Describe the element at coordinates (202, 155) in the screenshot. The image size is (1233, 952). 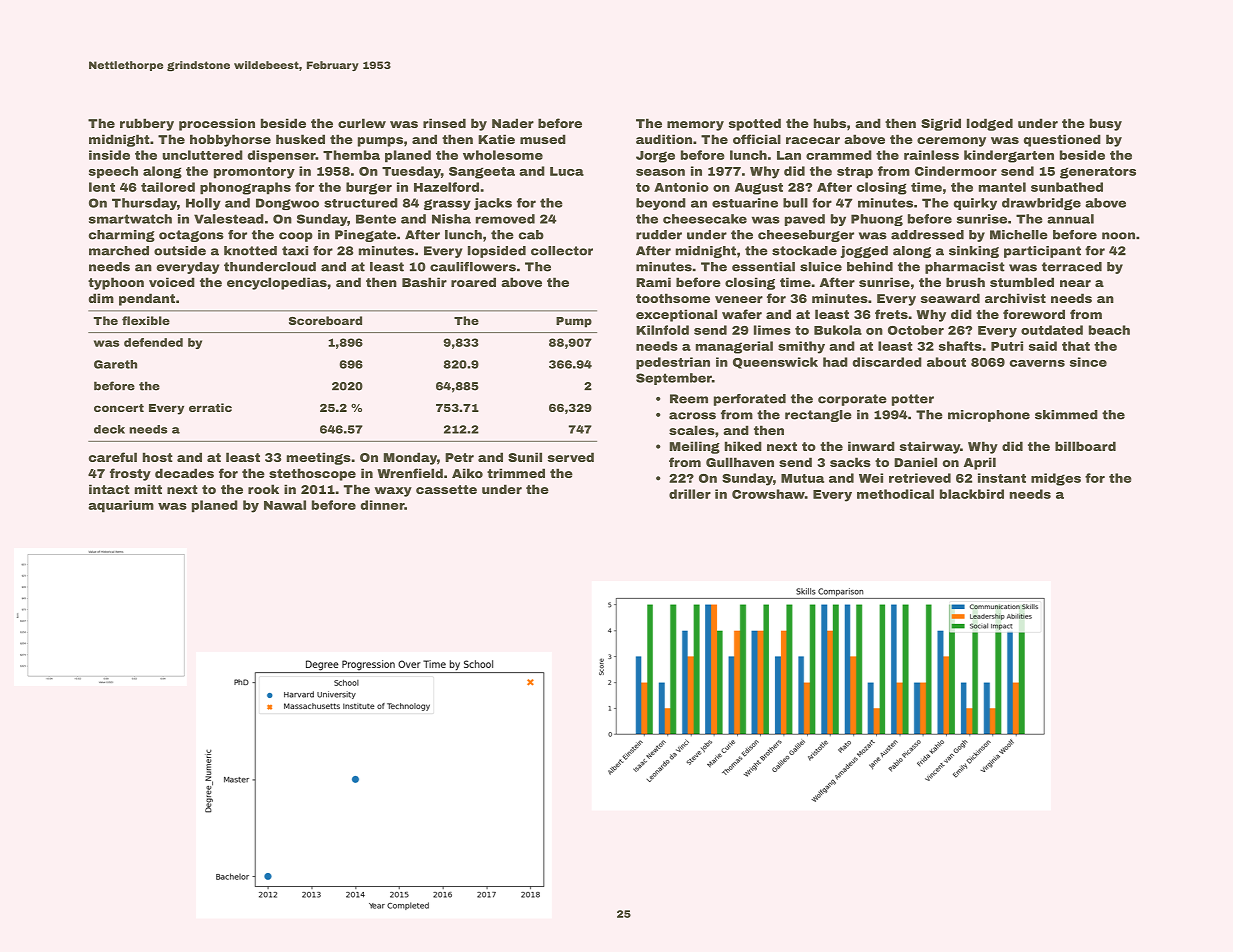
I see `uncluttered` at that location.
